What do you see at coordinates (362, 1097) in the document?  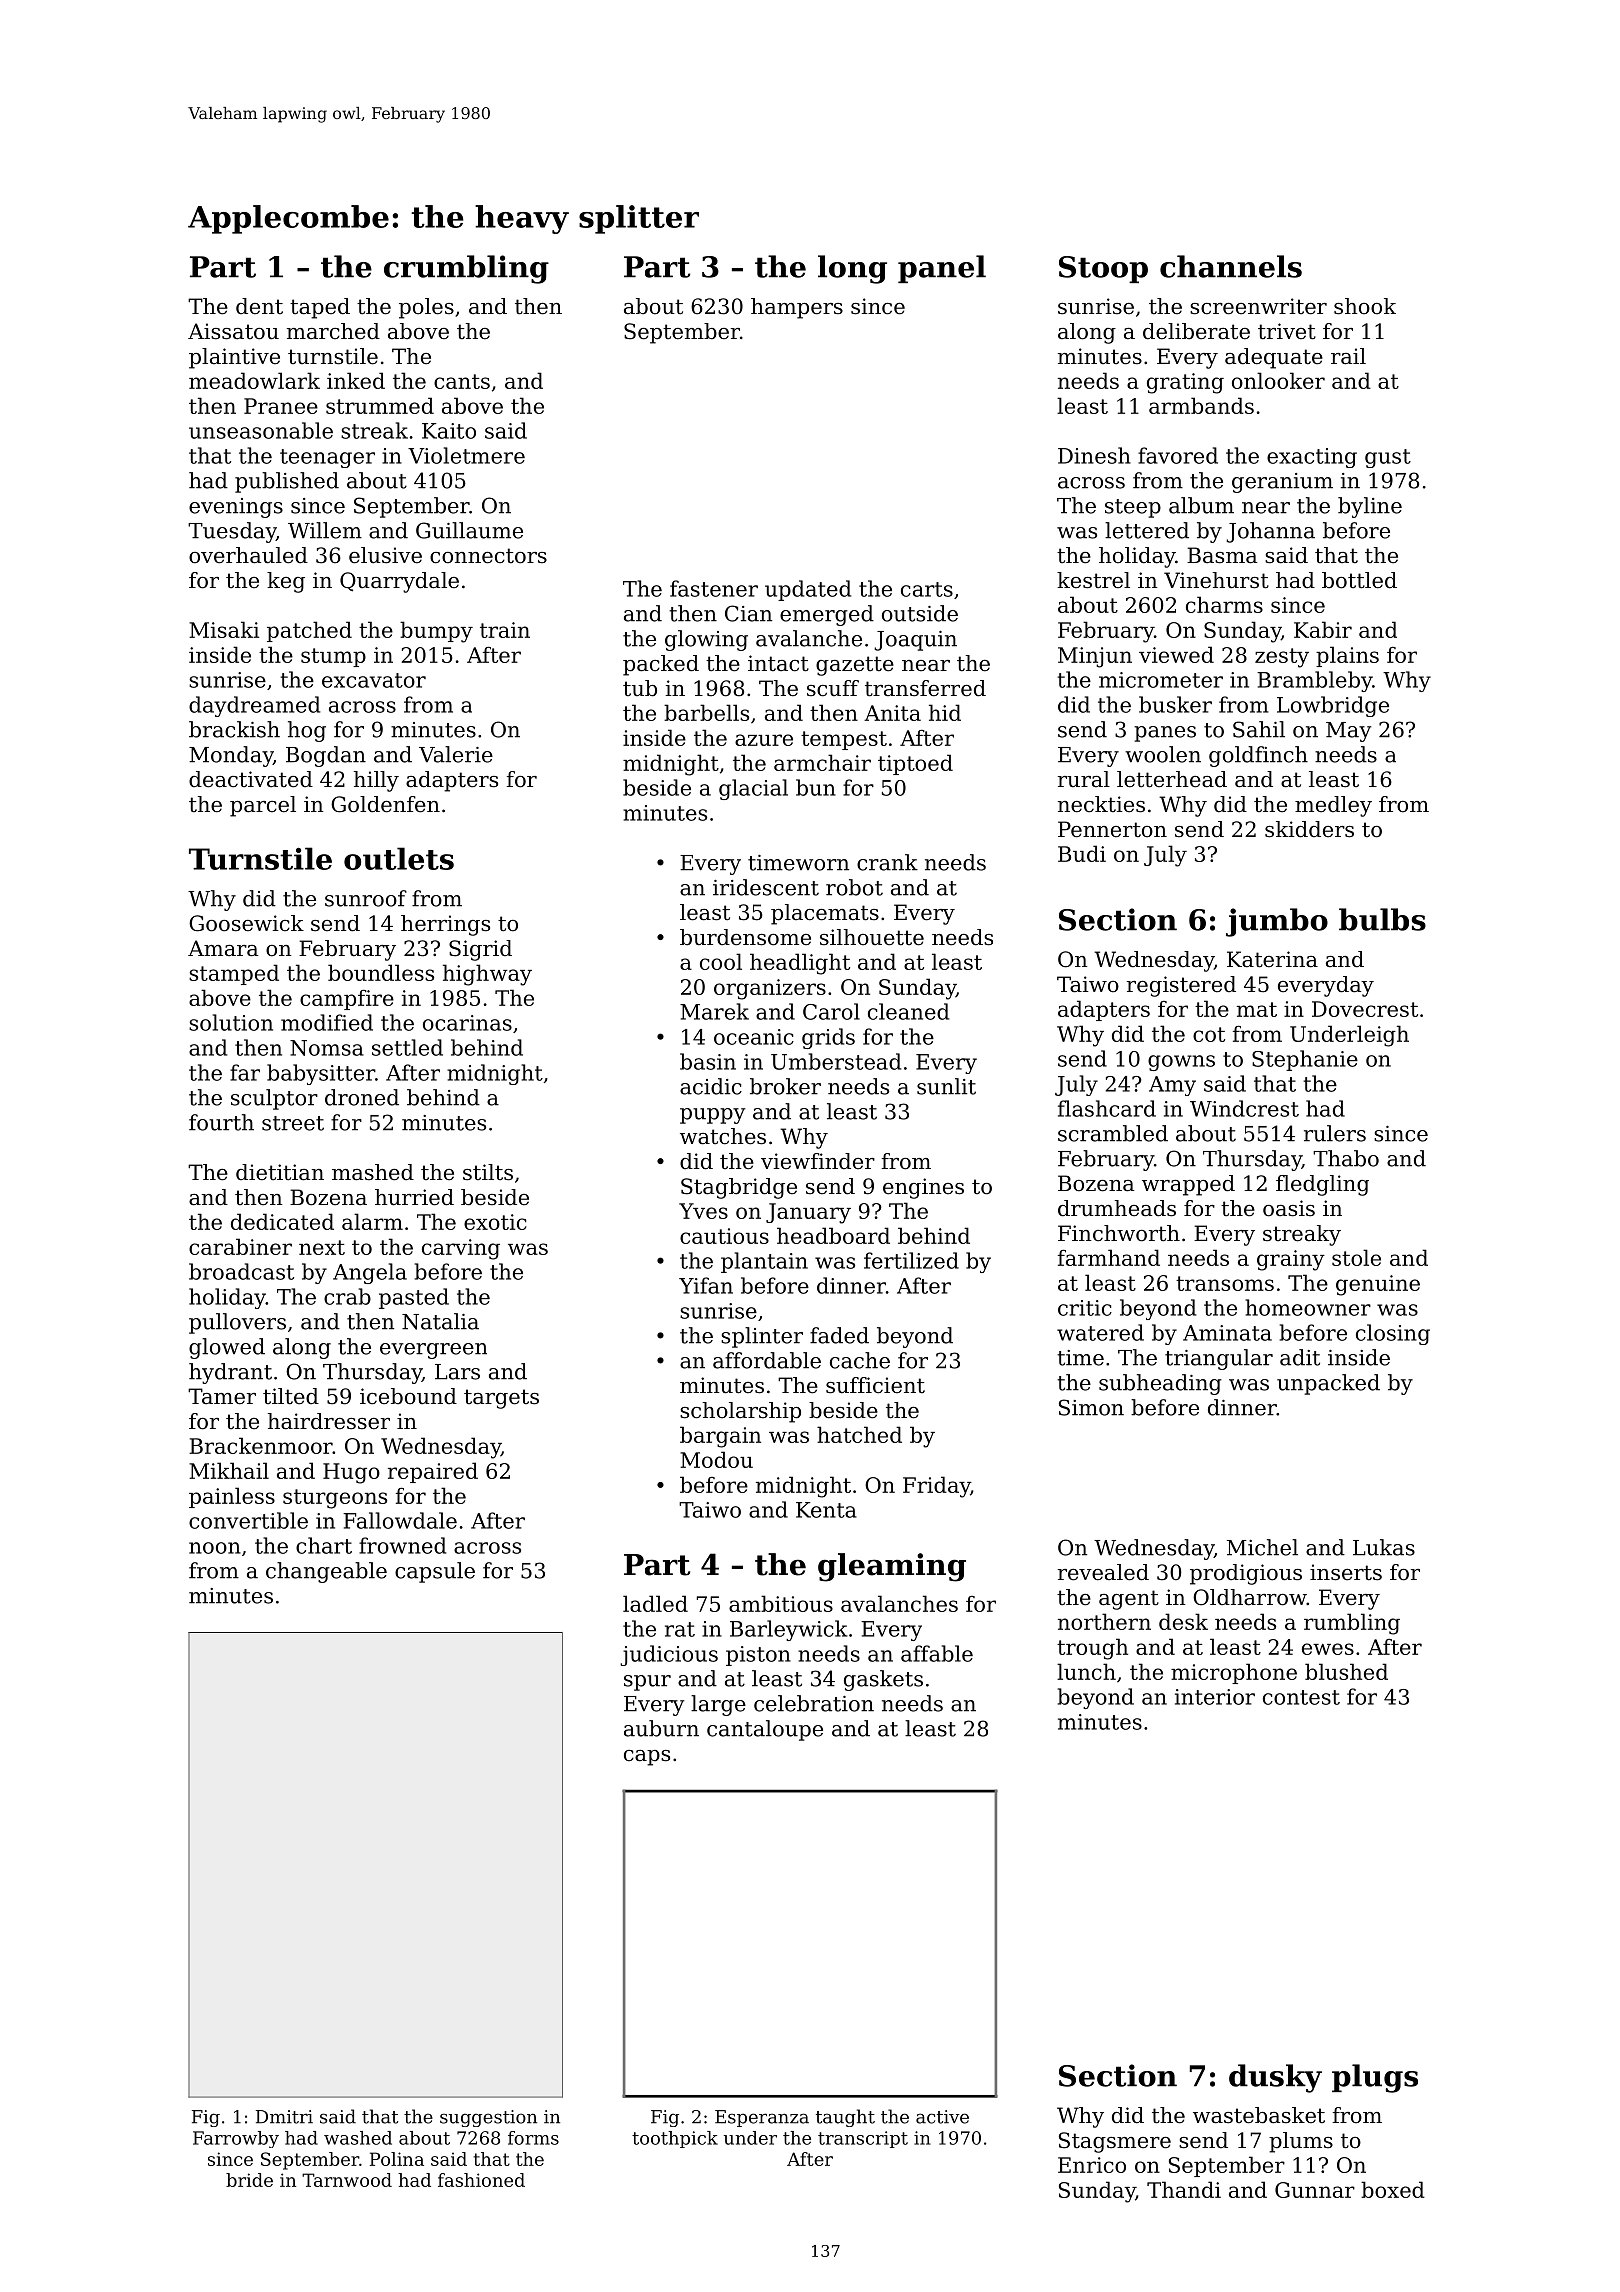 I see `droned` at bounding box center [362, 1097].
